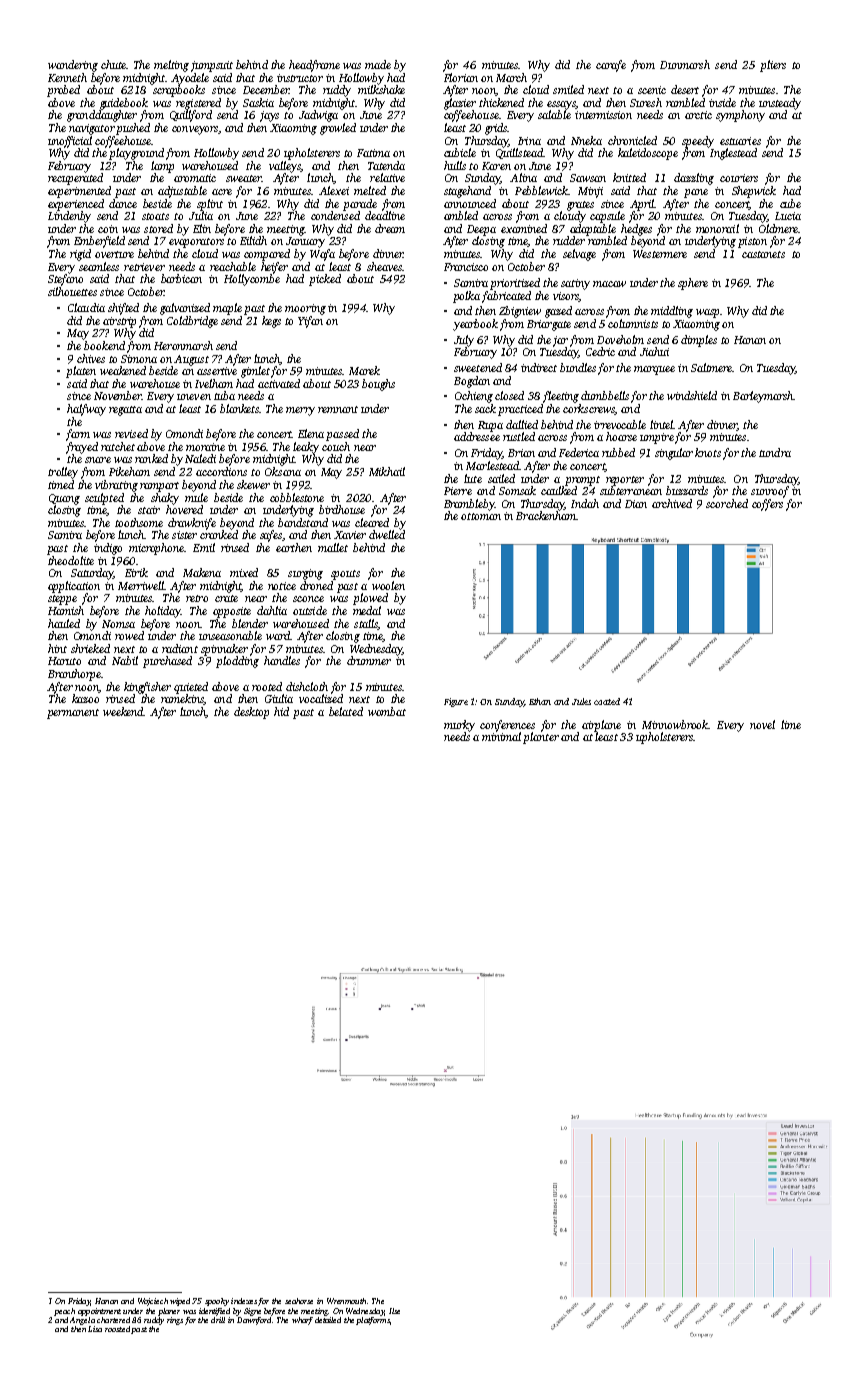 The width and height of the screenshot is (849, 1400). Describe the element at coordinates (71, 560) in the screenshot. I see `theodolite` at that location.
